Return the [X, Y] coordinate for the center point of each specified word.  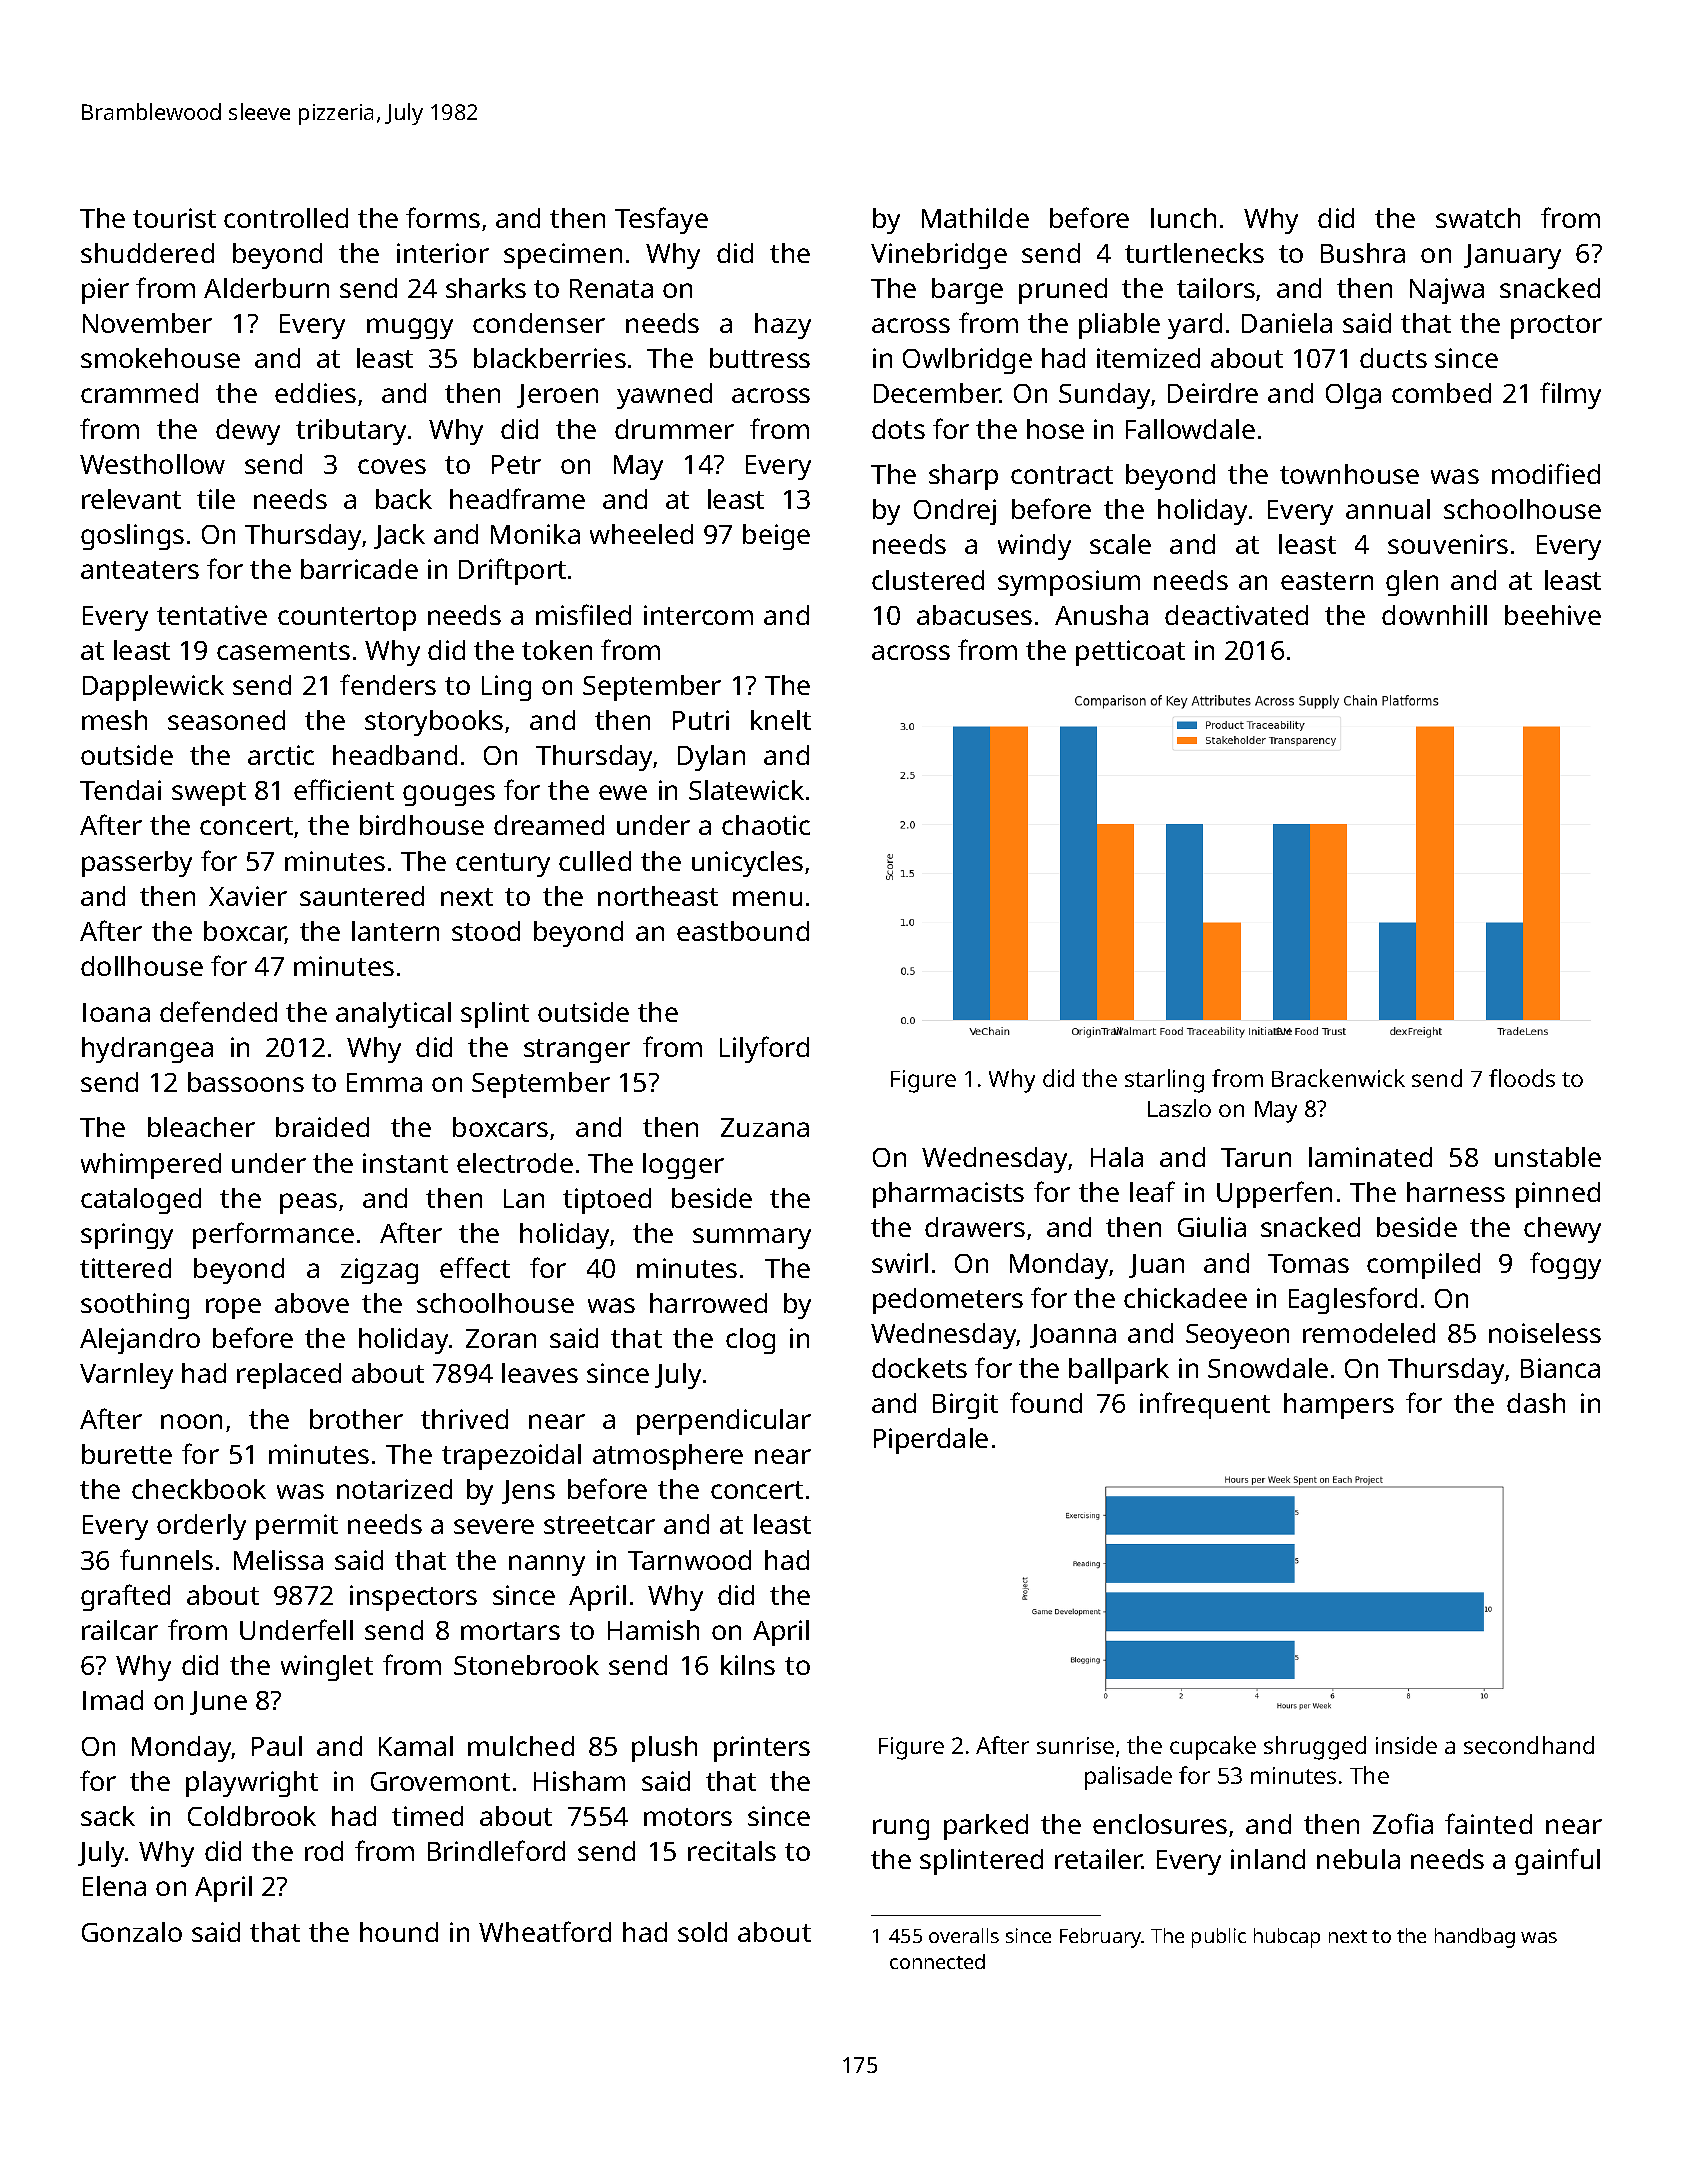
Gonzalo [132, 1932]
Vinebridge [939, 256]
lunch [1183, 218]
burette [127, 1454]
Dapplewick [153, 688]
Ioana [116, 1012]
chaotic [766, 825]
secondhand [1529, 1745]
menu [767, 898]
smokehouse [160, 358]
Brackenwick [1338, 1078]
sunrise [1075, 1745]
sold [702, 1932]
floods [1522, 1078]
